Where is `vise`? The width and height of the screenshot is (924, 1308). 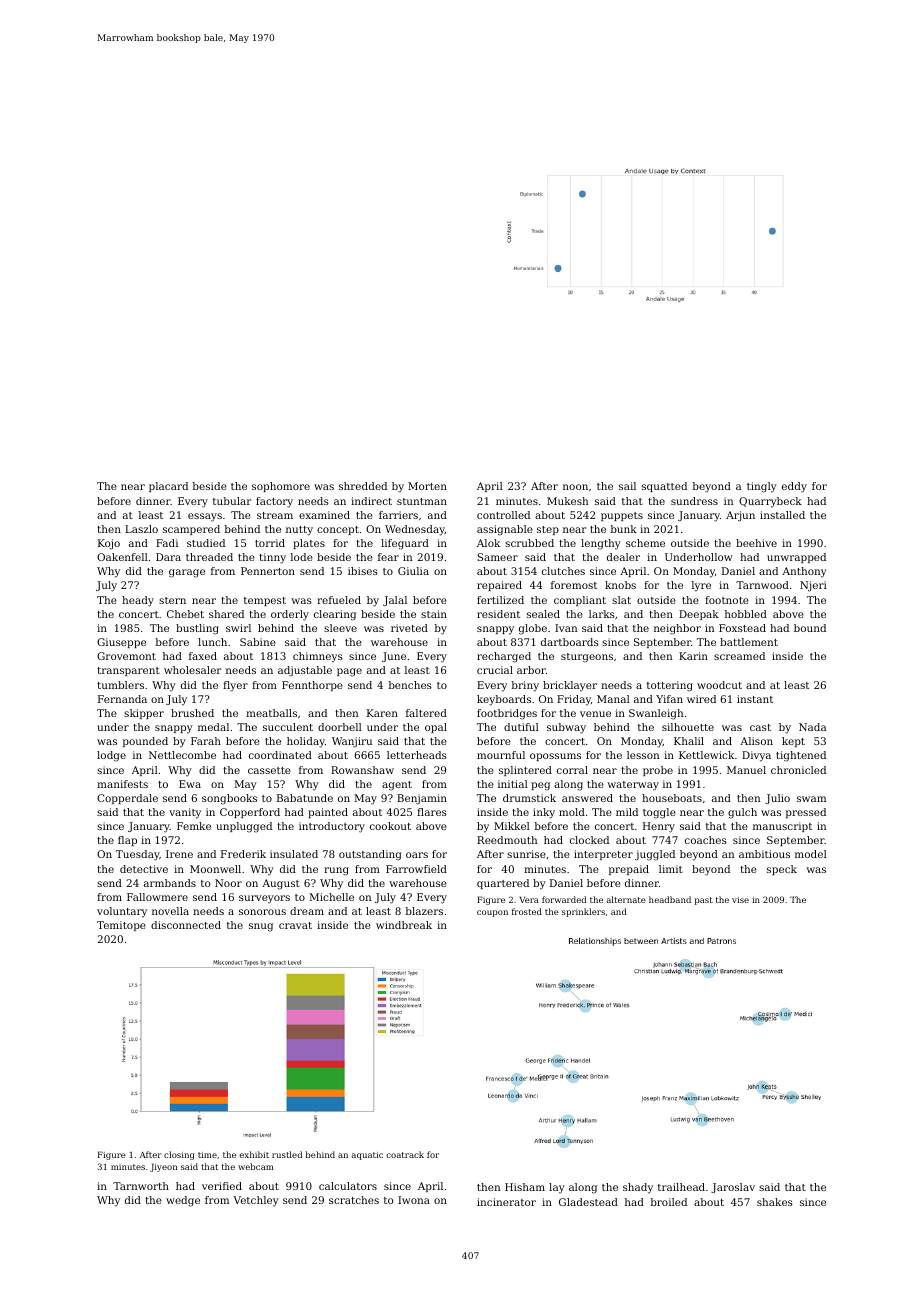
vise is located at coordinates (740, 900).
